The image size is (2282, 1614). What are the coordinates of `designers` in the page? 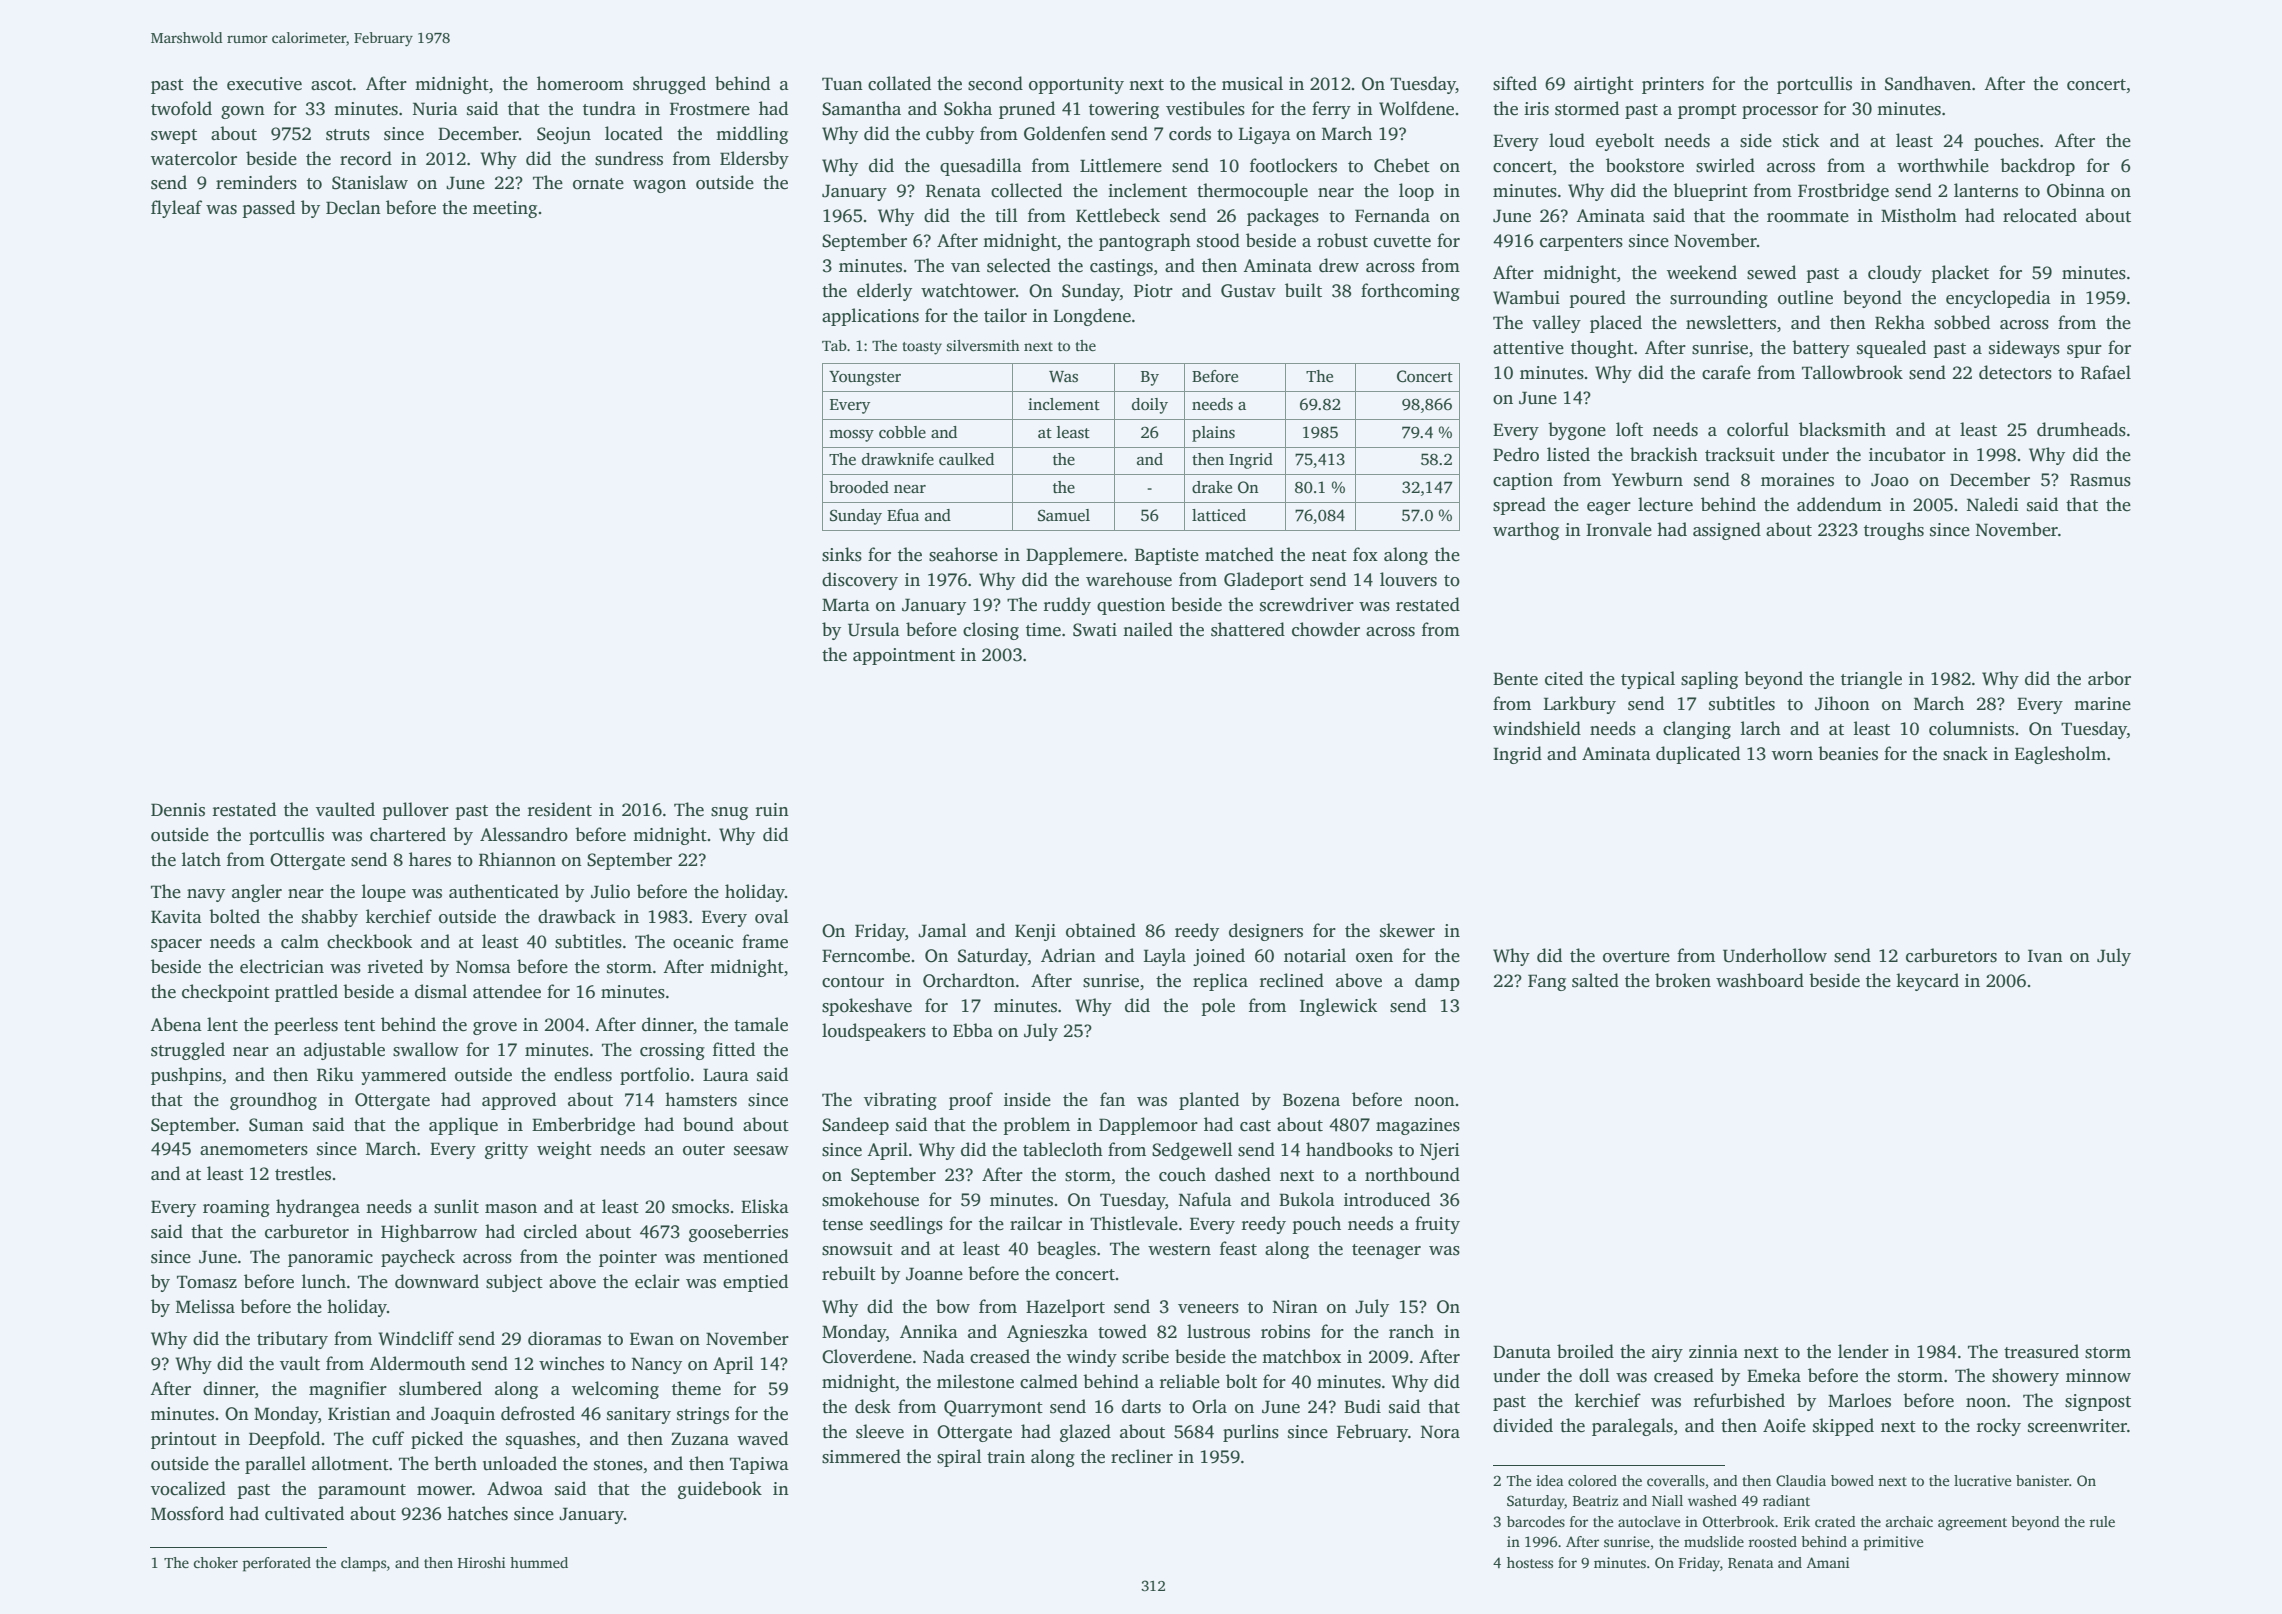 It's located at (1266, 932).
